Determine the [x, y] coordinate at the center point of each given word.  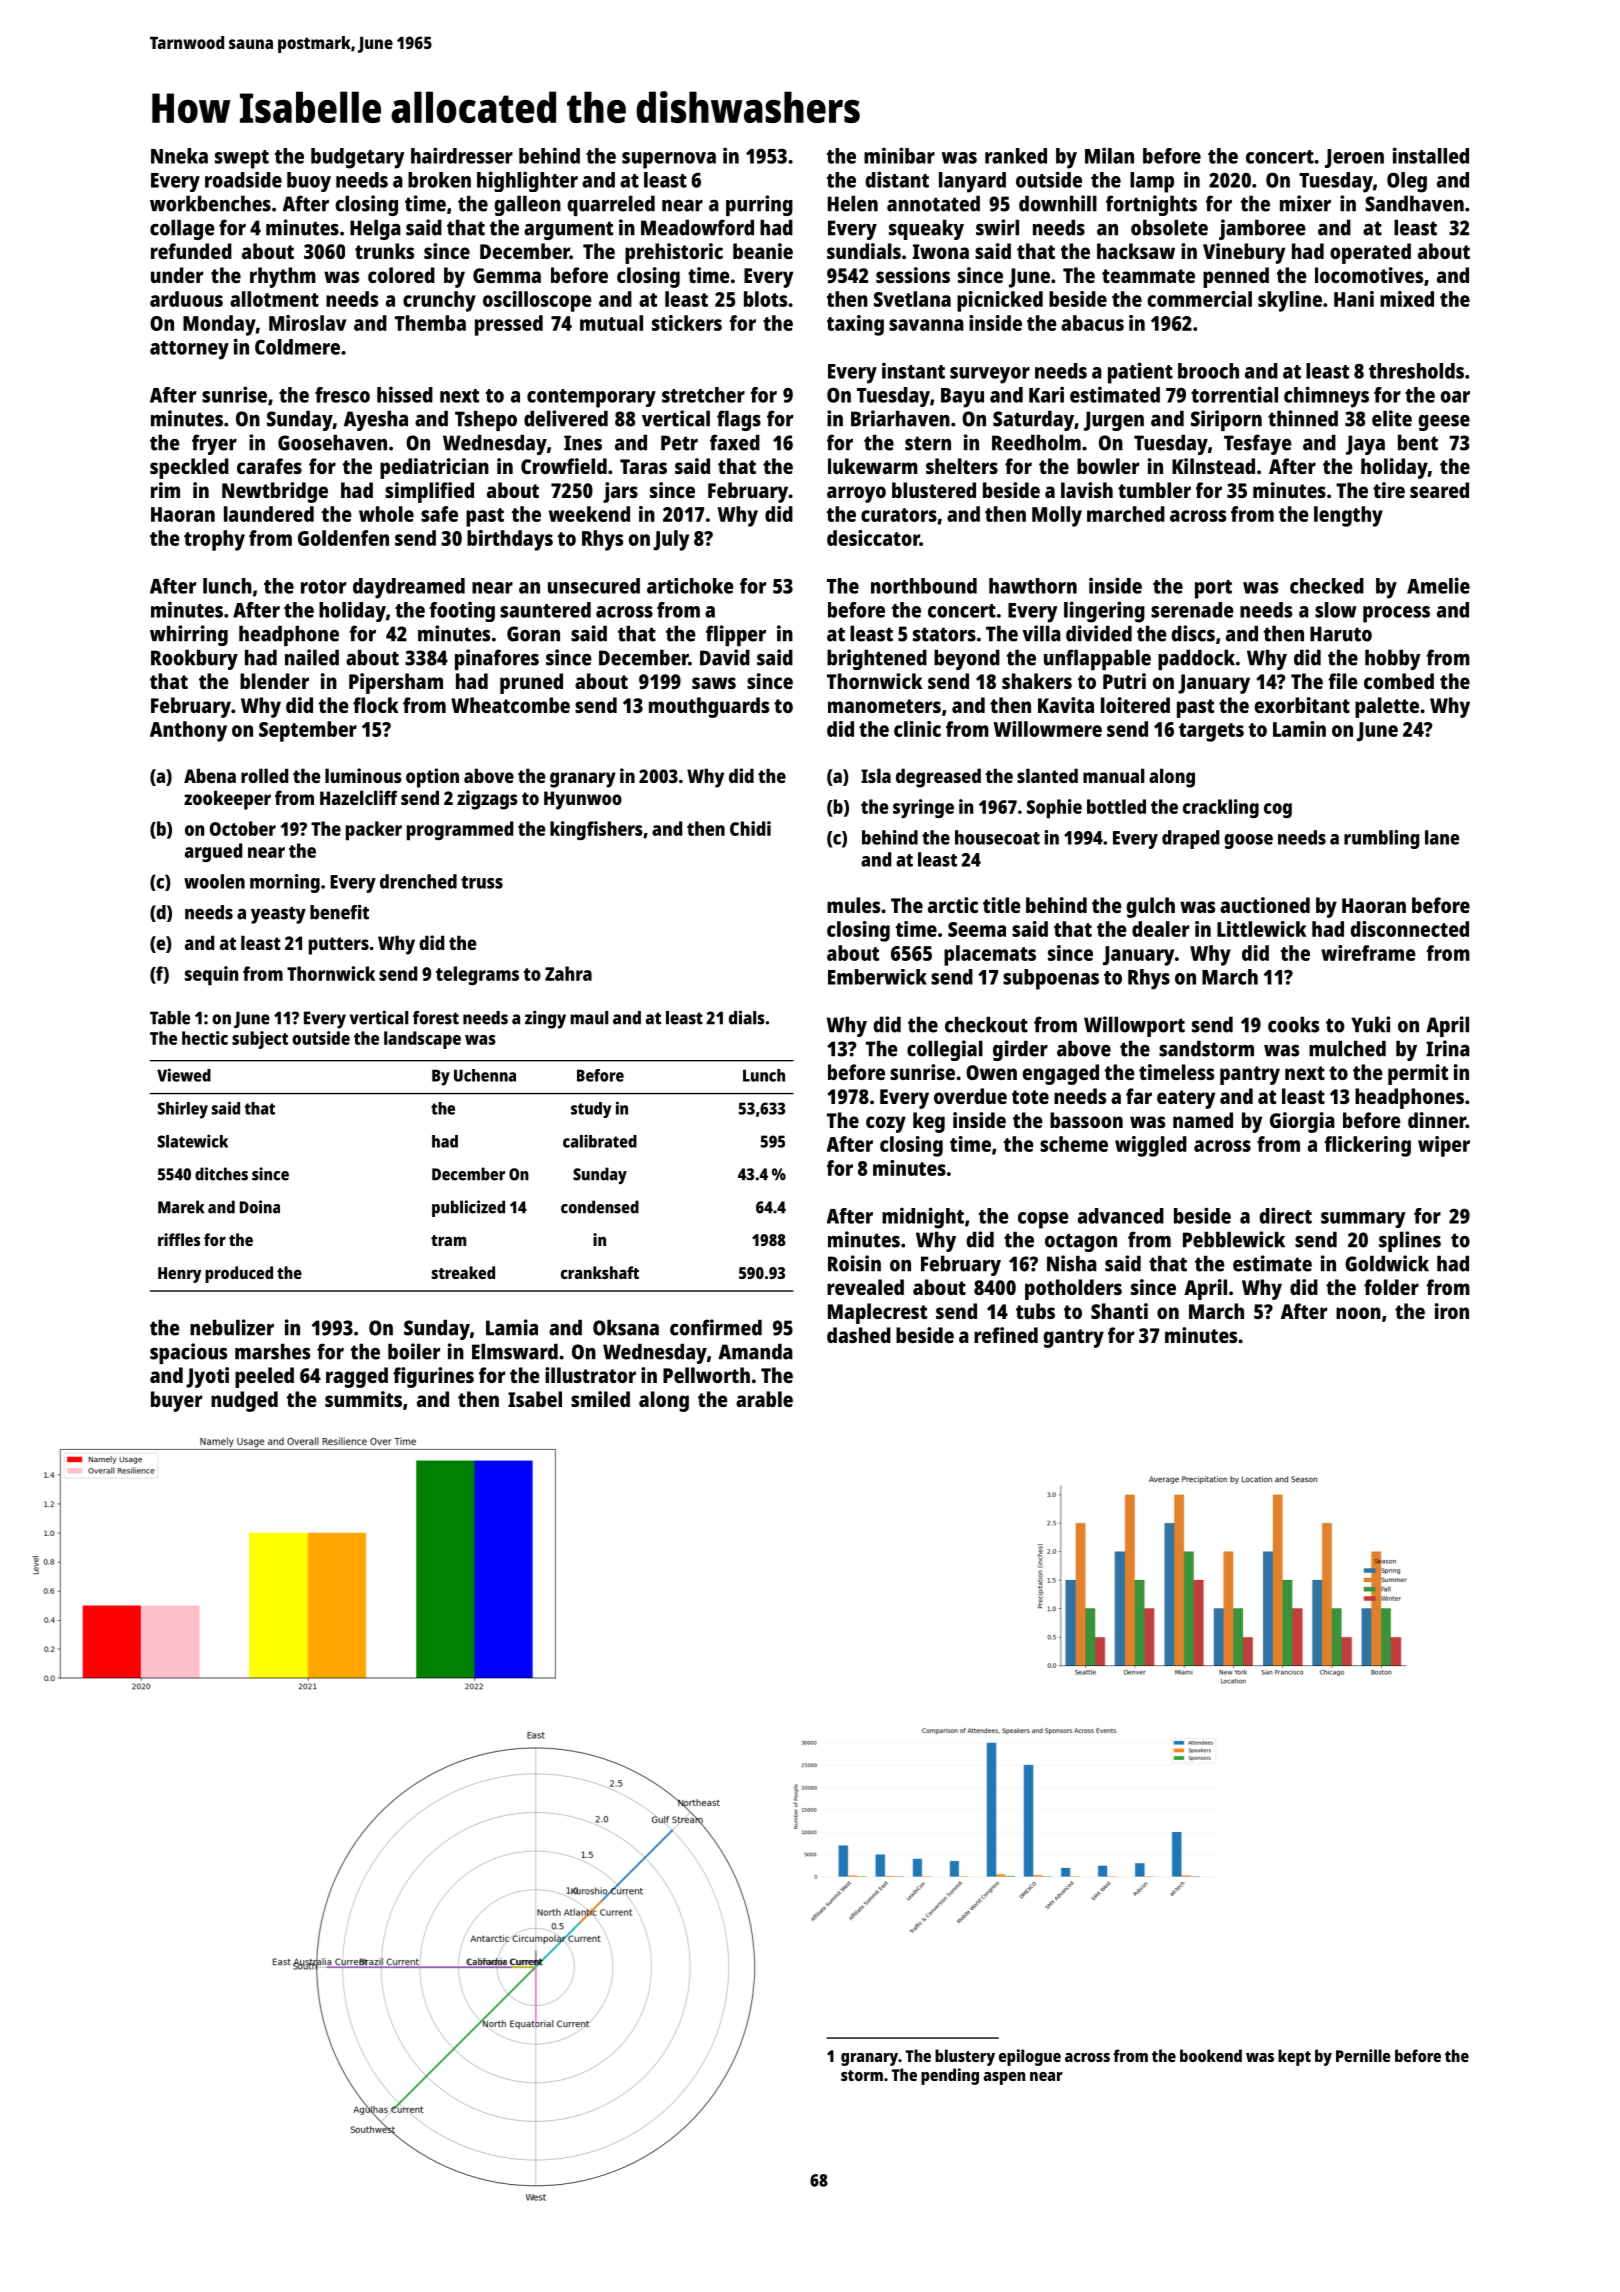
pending [950, 2076]
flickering [1367, 1146]
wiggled [1151, 1146]
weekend [589, 514]
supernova [669, 160]
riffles [179, 1239]
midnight [923, 1218]
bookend [1211, 2055]
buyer [176, 1401]
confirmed [716, 1327]
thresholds [1416, 371]
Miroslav [307, 323]
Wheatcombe [510, 705]
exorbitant [1302, 705]
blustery [965, 2057]
